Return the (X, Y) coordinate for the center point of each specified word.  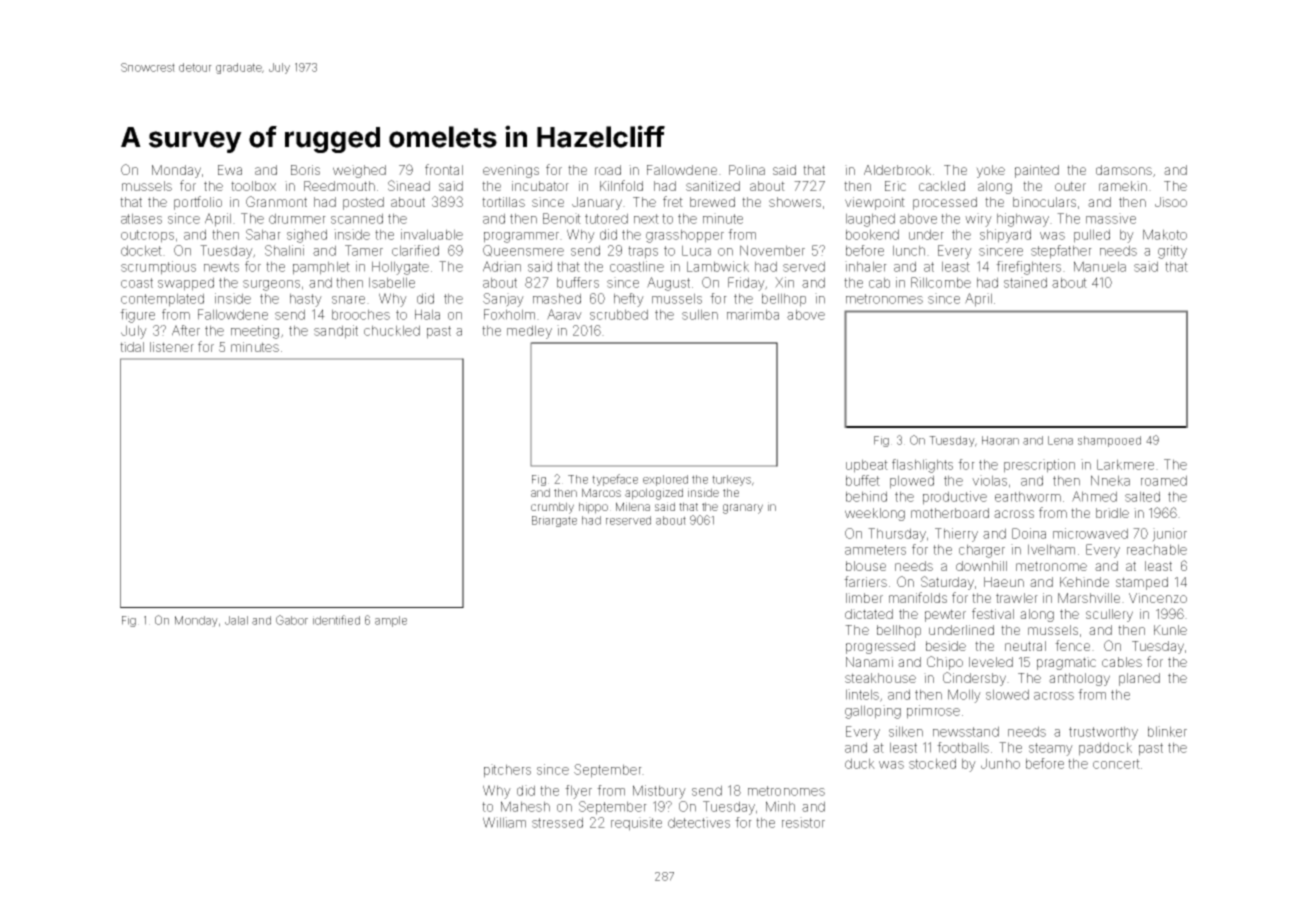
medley (529, 332)
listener (172, 347)
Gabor (292, 620)
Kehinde (1084, 582)
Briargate (554, 521)
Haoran (1000, 440)
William (504, 822)
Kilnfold (621, 185)
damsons (1124, 170)
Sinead (409, 185)
